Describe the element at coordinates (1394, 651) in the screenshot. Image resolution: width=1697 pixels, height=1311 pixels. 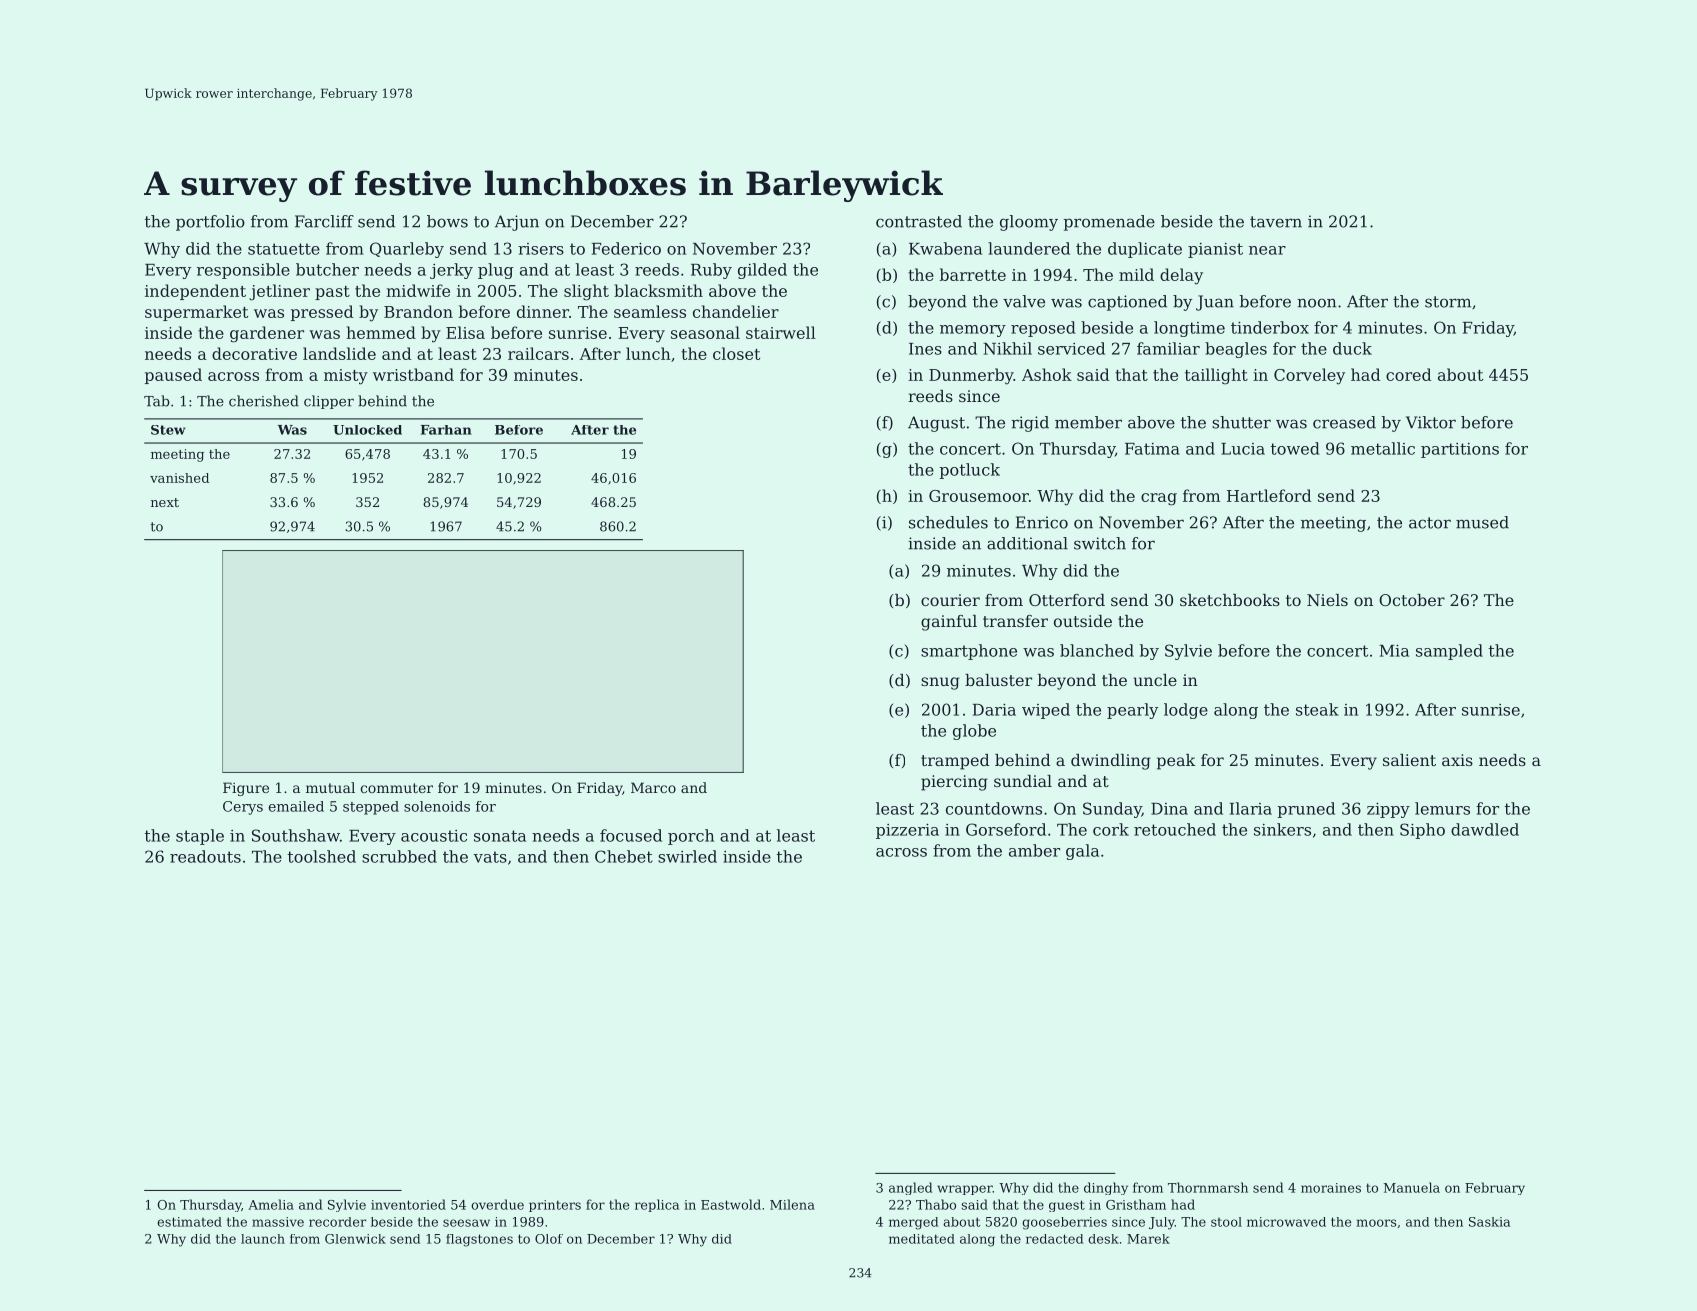
I see `Mia` at that location.
